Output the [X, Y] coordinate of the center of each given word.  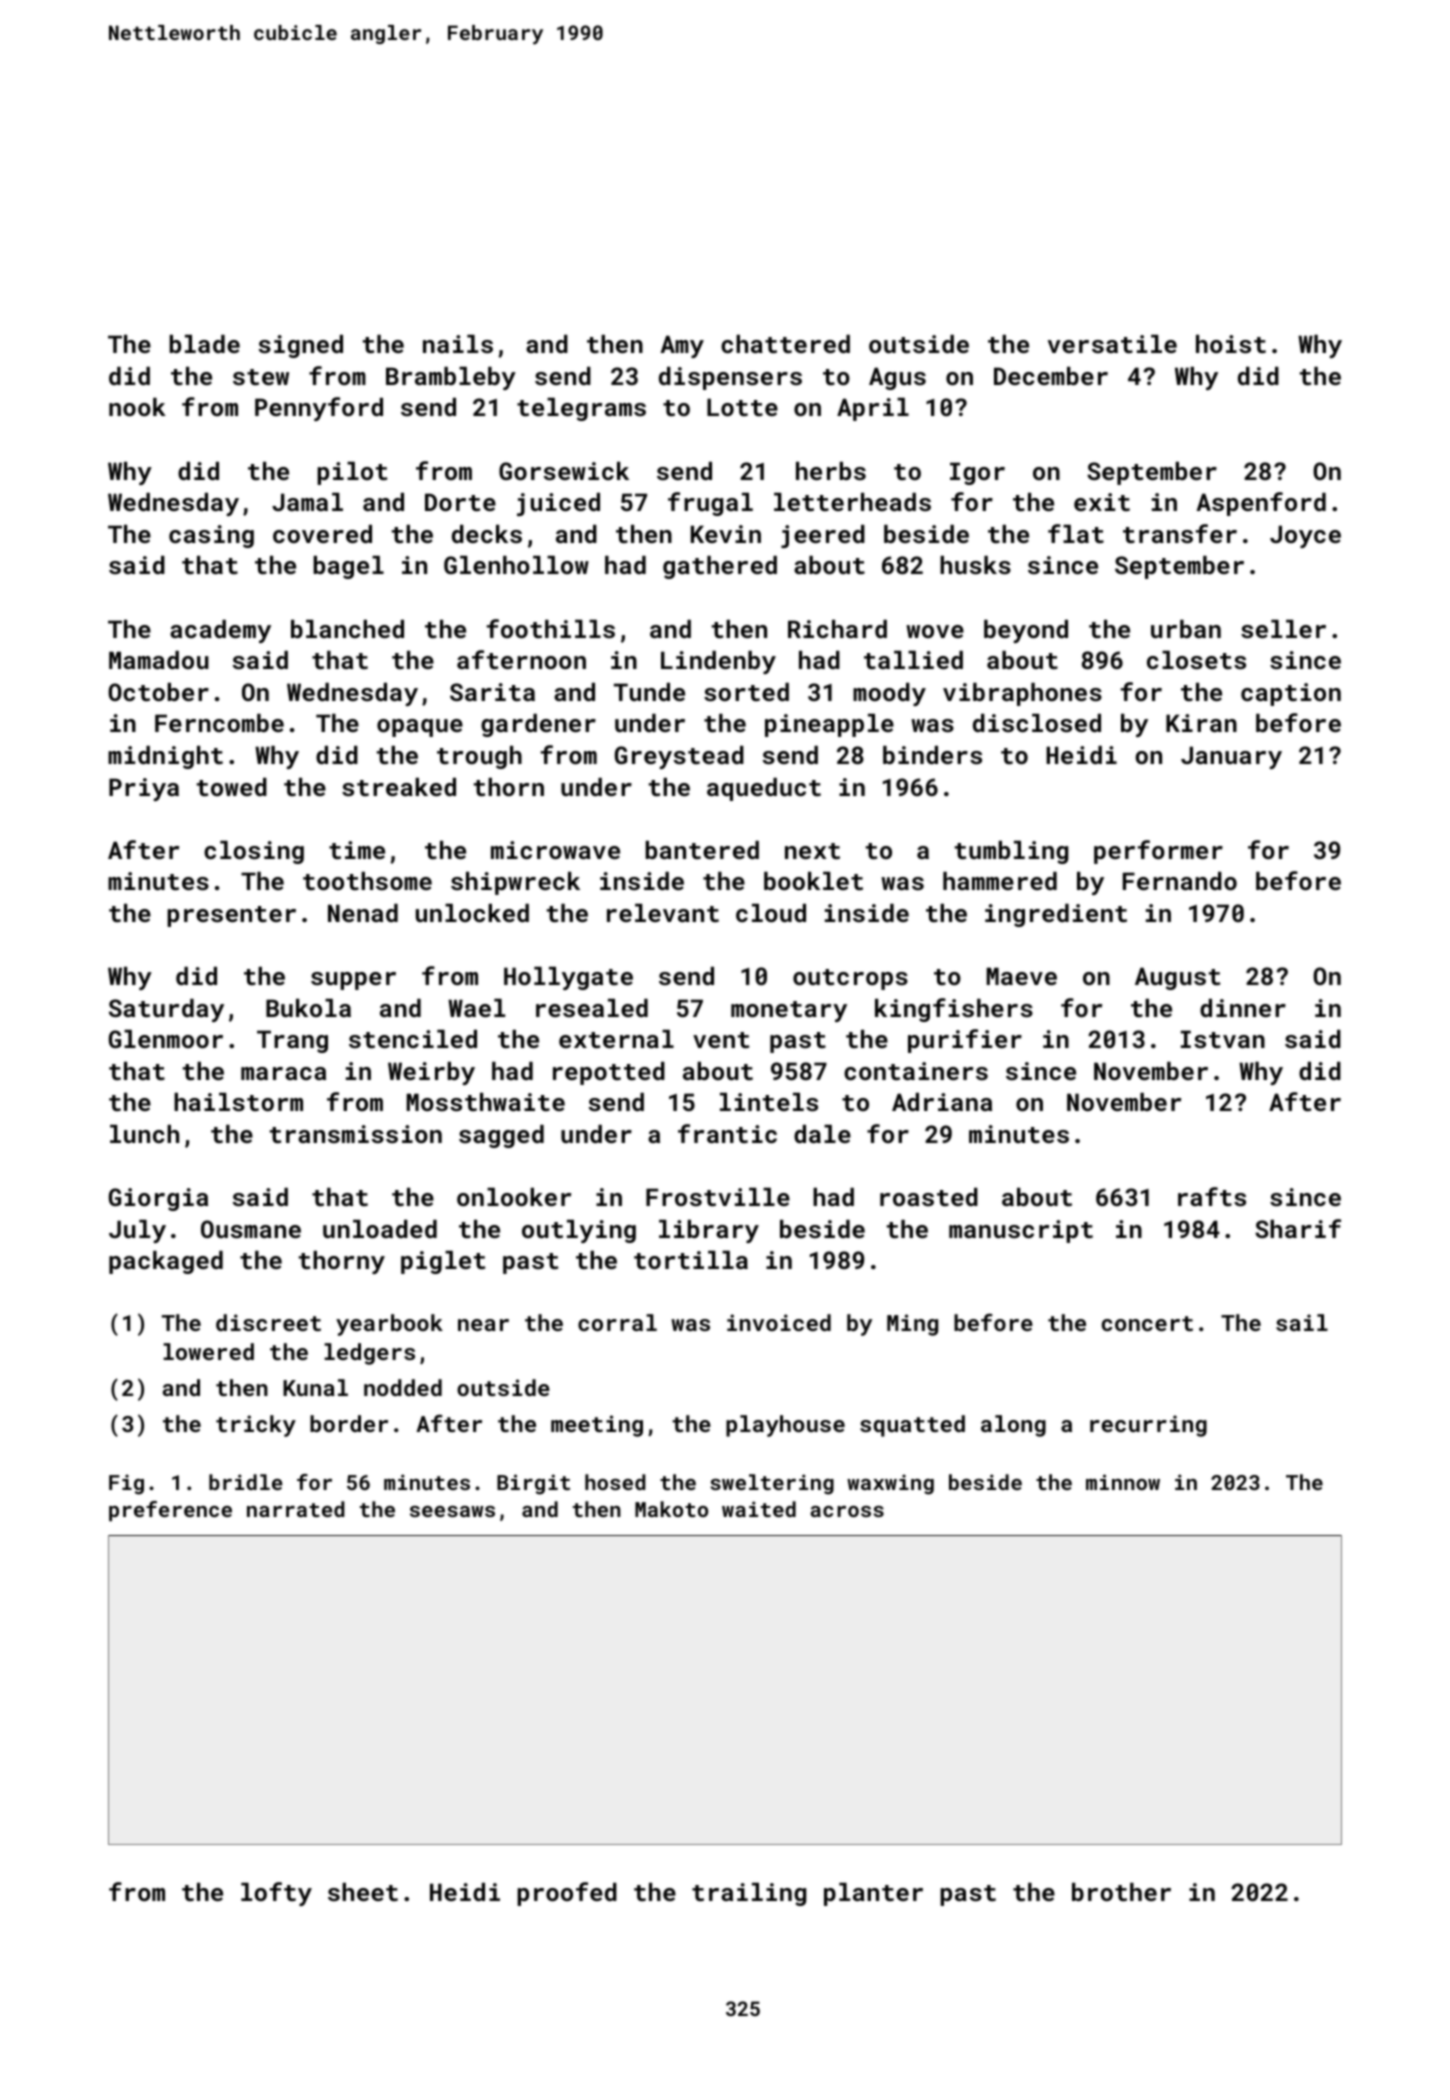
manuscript [1021, 1231]
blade [204, 344]
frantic [727, 1133]
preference [170, 1511]
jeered [823, 536]
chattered [785, 344]
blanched [347, 629]
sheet [363, 1892]
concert [1147, 1323]
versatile [1112, 344]
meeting [597, 1426]
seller [1283, 629]
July [137, 1231]
